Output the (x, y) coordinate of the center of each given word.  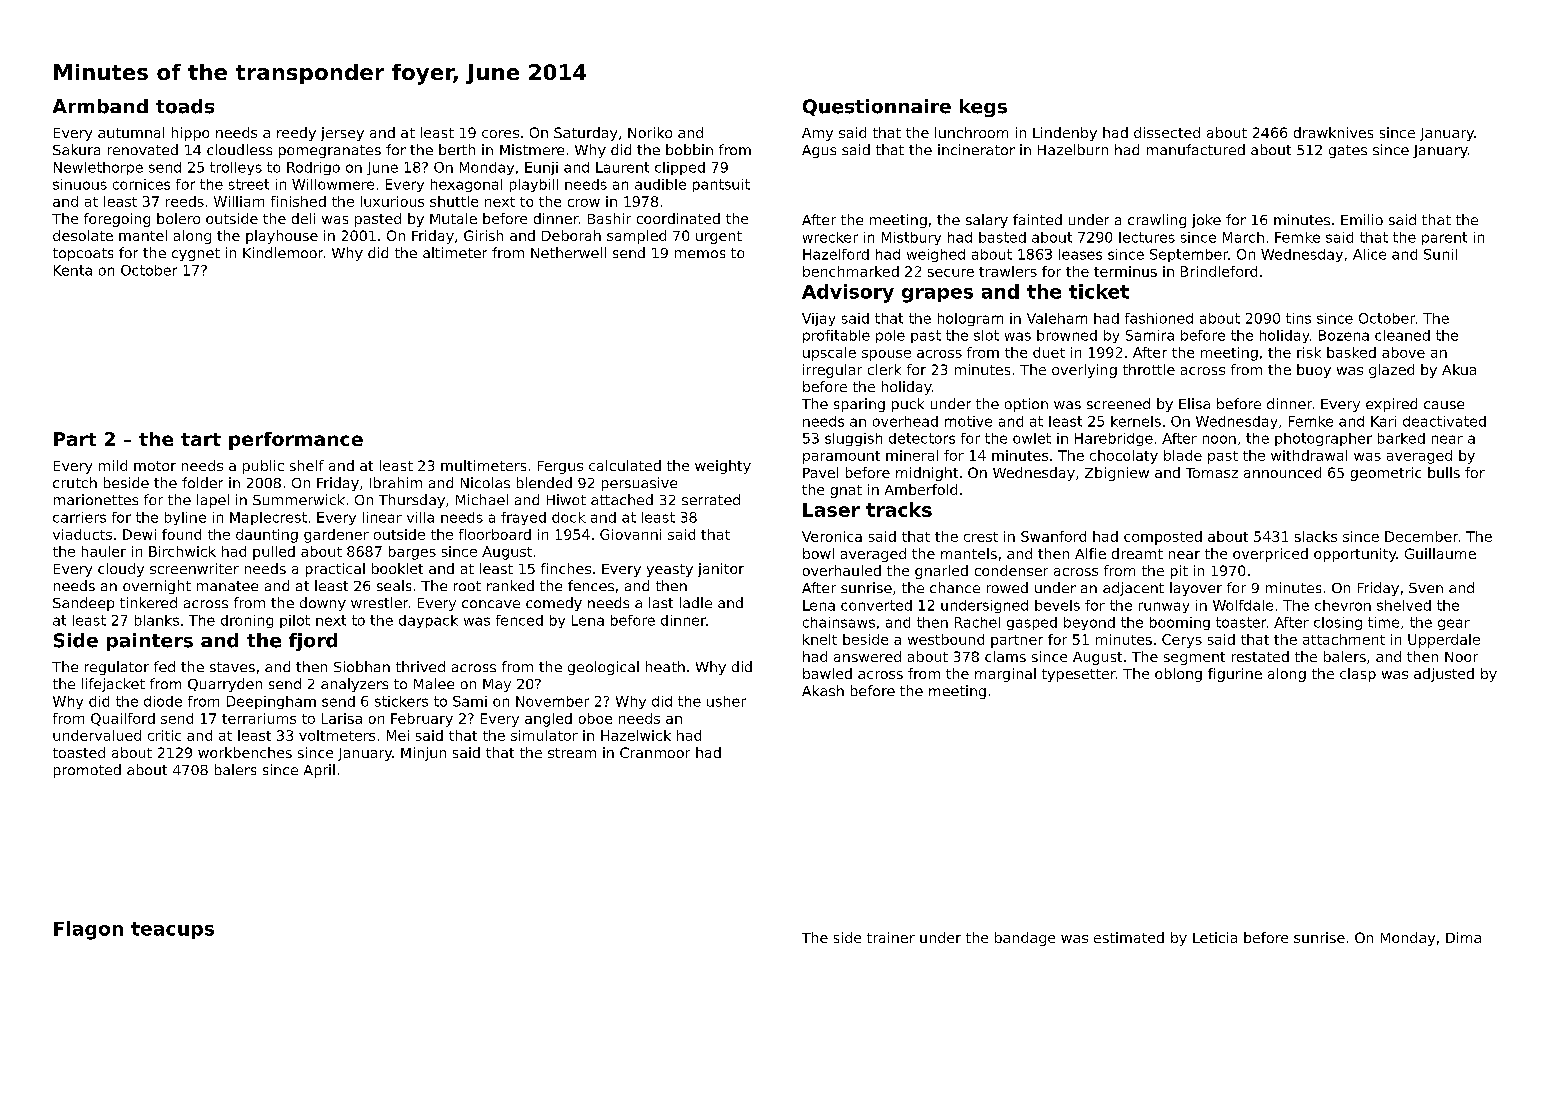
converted (876, 605)
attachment (1344, 639)
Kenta (73, 270)
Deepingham (271, 702)
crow (584, 203)
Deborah (571, 235)
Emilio (1362, 219)
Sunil (1440, 254)
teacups (172, 930)
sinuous (80, 184)
